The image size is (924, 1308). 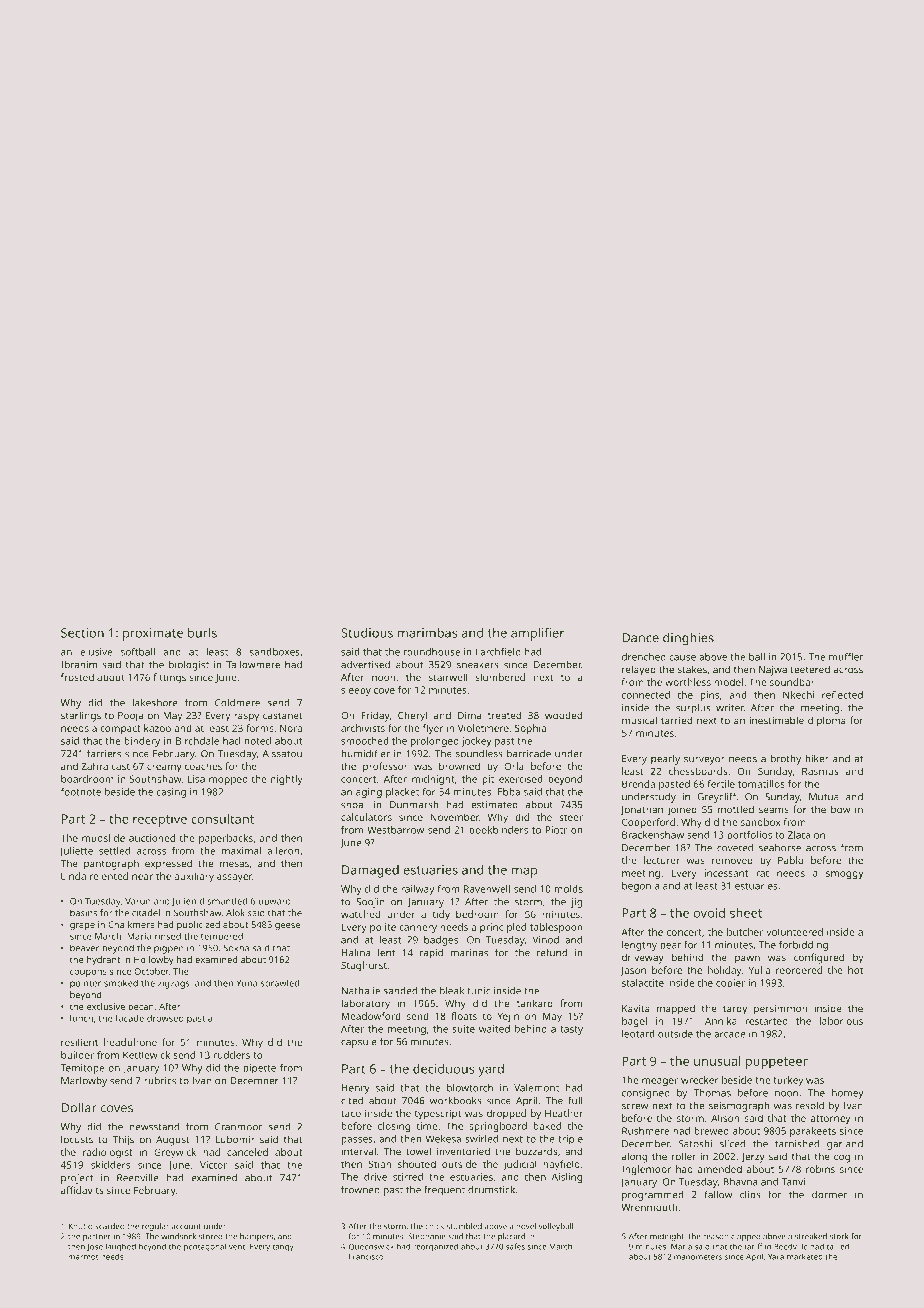 I want to click on dinghies, so click(x=688, y=639).
